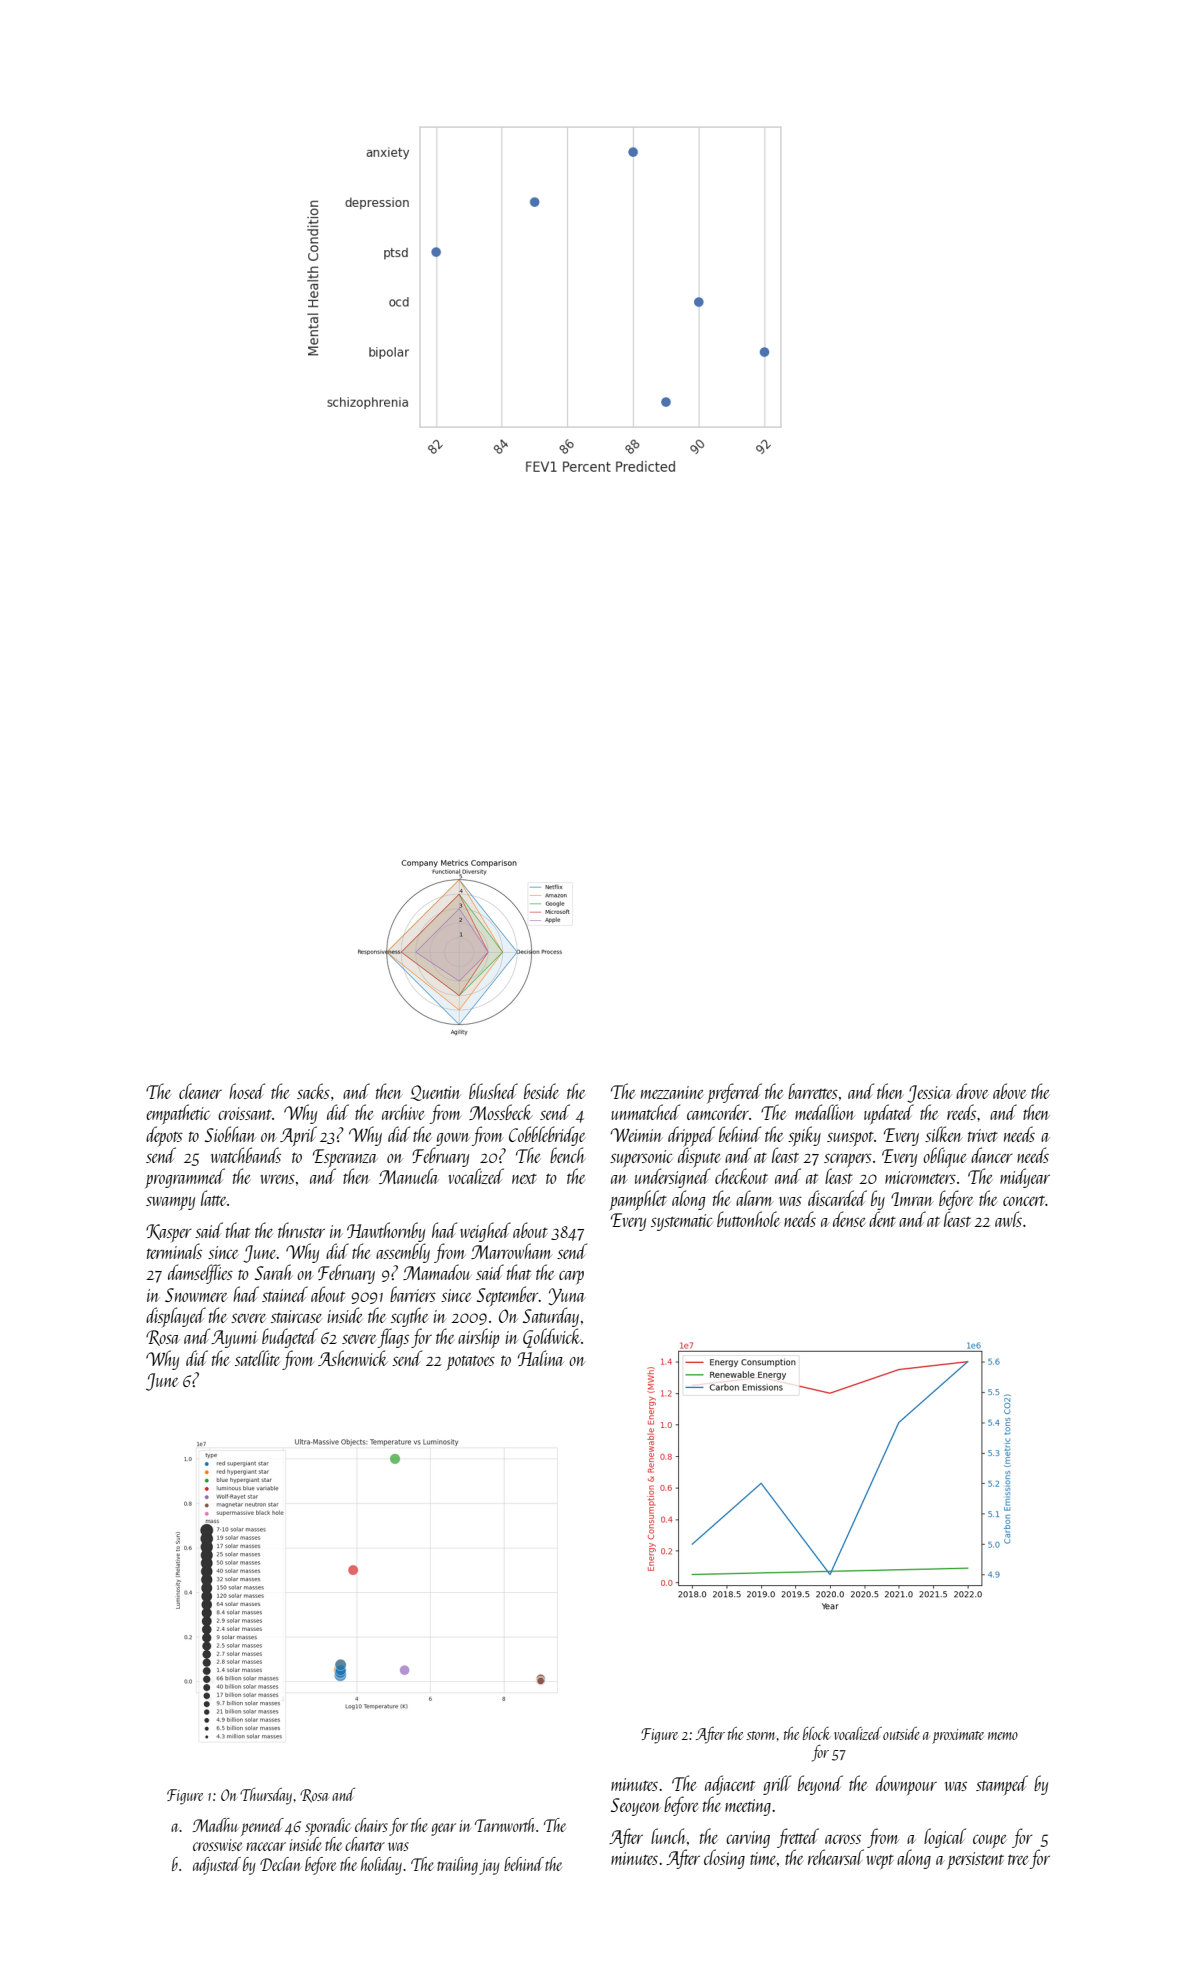 The height and width of the image is (1969, 1196). Describe the element at coordinates (547, 1136) in the image. I see `Cobblebridge` at that location.
